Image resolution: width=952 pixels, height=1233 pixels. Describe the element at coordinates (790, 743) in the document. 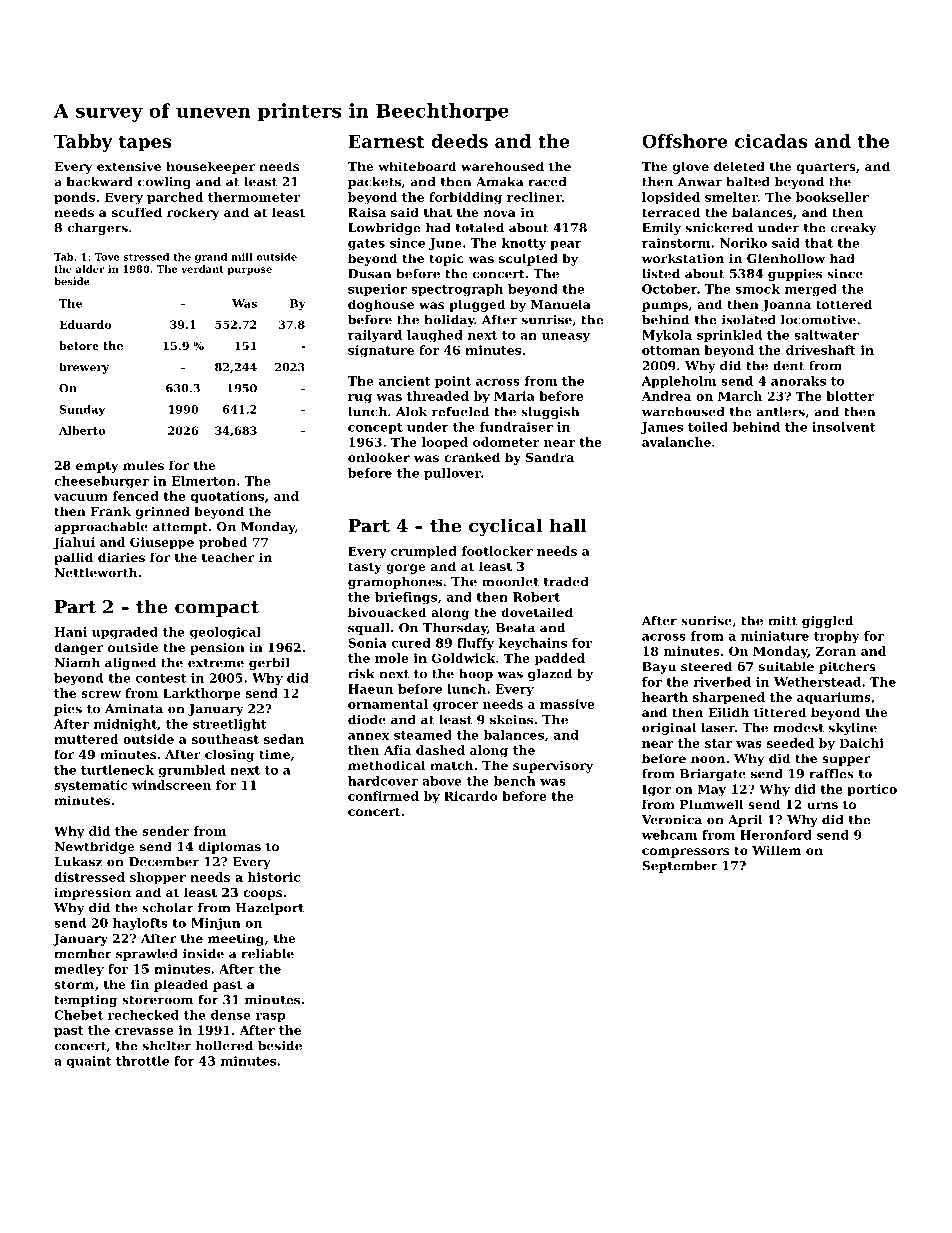

I see `seeded` at that location.
